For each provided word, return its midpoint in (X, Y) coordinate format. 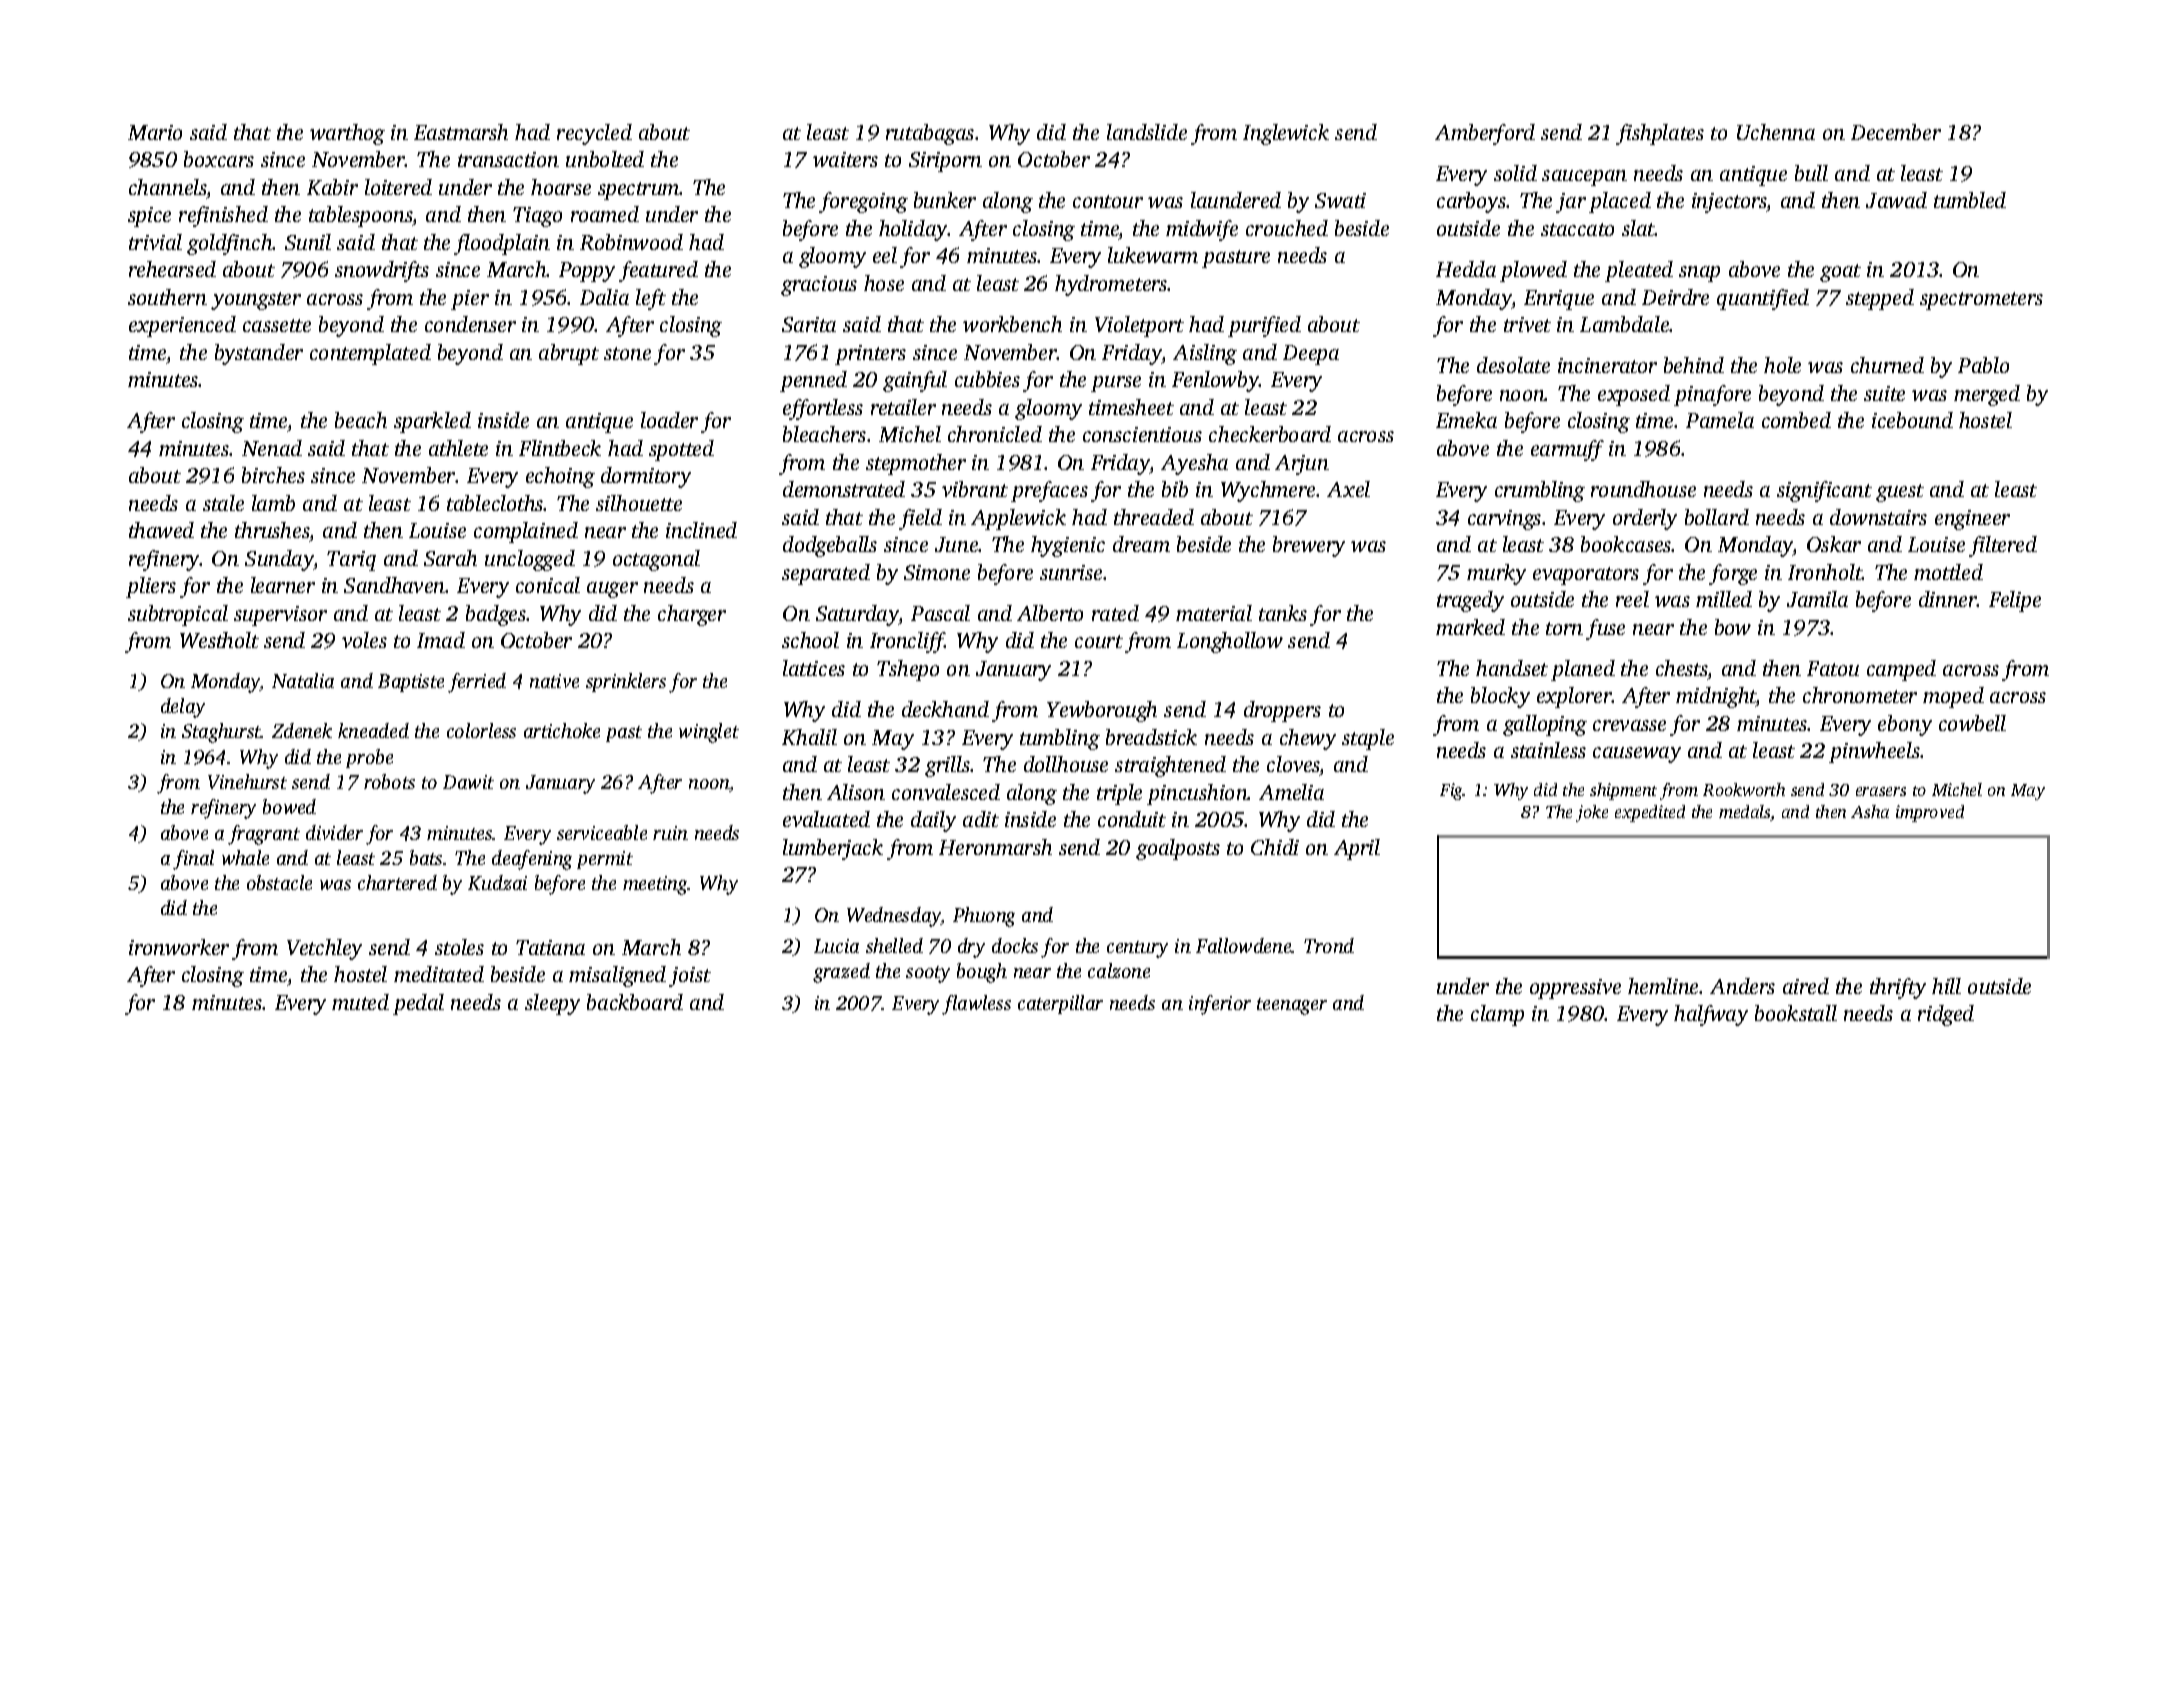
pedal (418, 1004)
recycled (594, 134)
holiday (913, 230)
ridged (1946, 1015)
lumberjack (833, 849)
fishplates (1660, 134)
